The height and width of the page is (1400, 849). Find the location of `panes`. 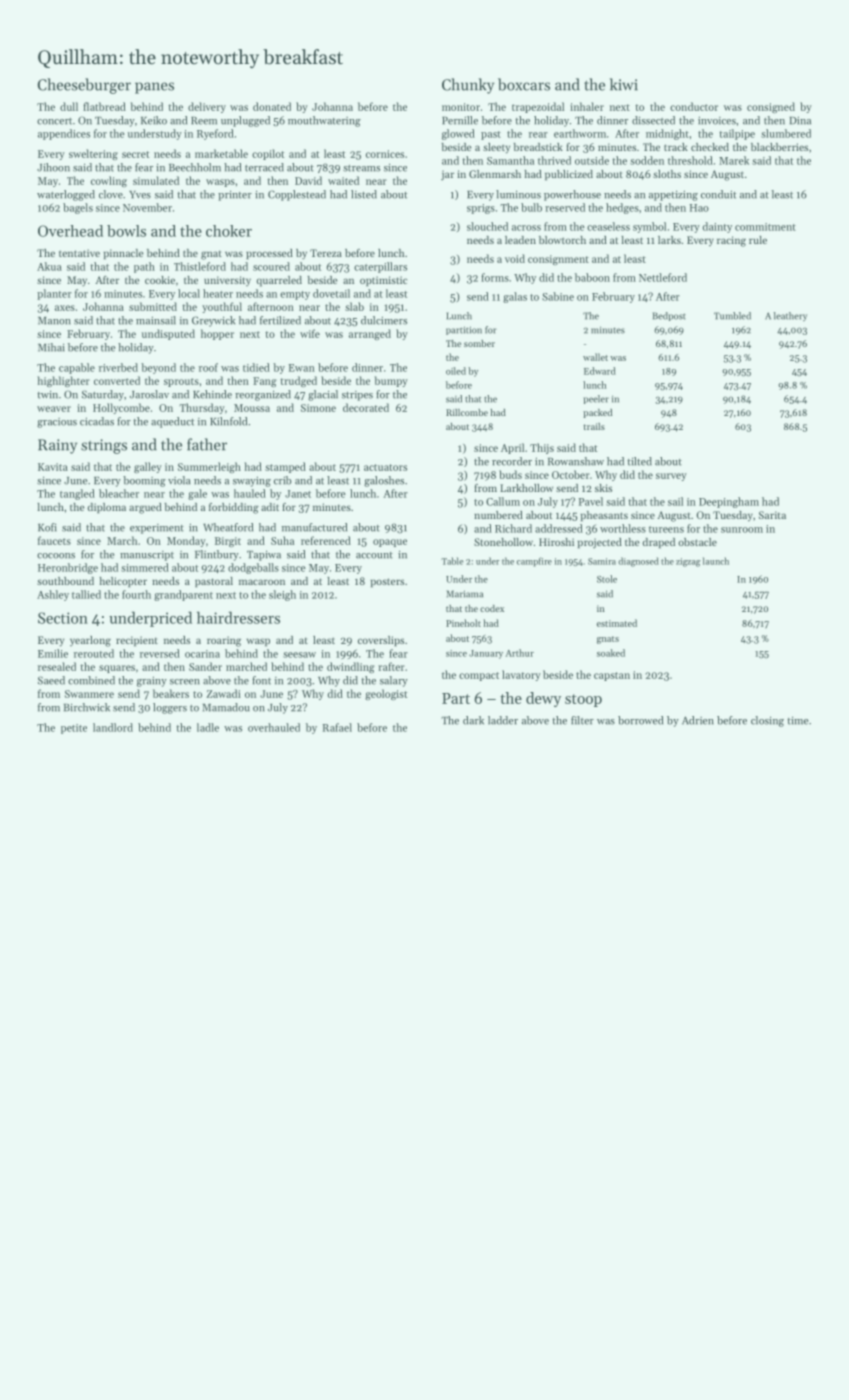

panes is located at coordinates (154, 88).
